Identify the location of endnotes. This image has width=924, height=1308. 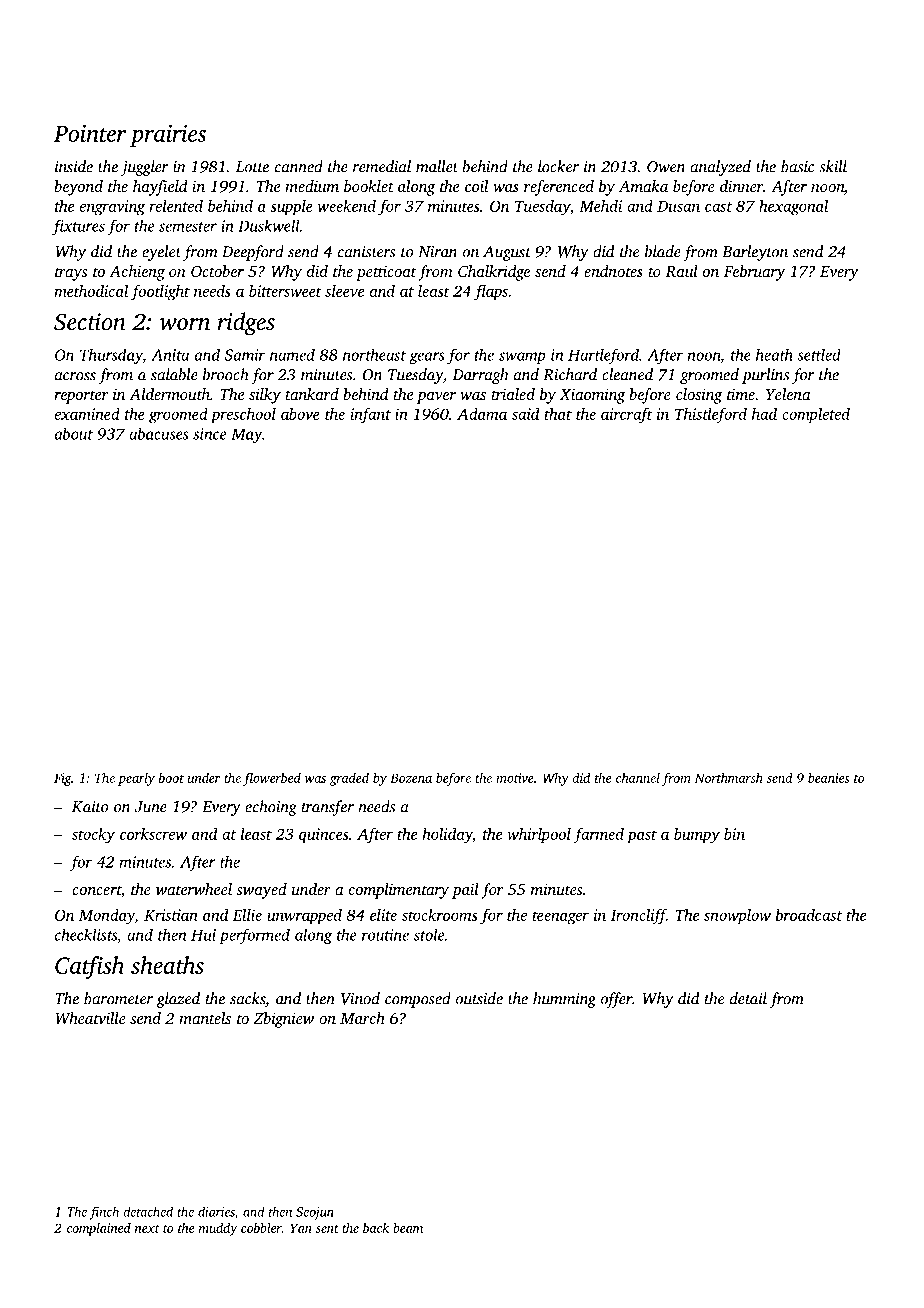
(613, 271).
